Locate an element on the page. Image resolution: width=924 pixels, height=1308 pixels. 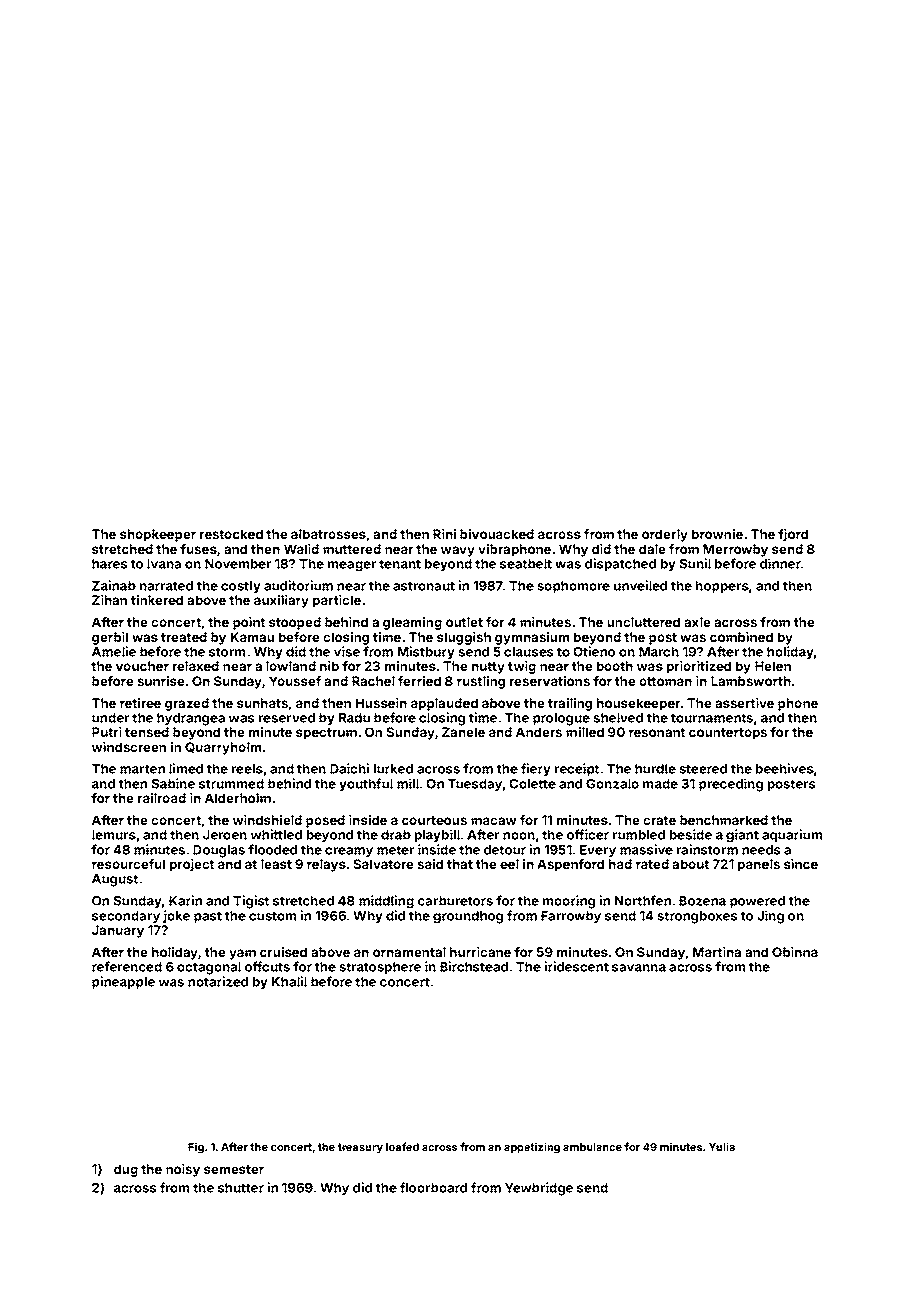
iridescent is located at coordinates (576, 966).
